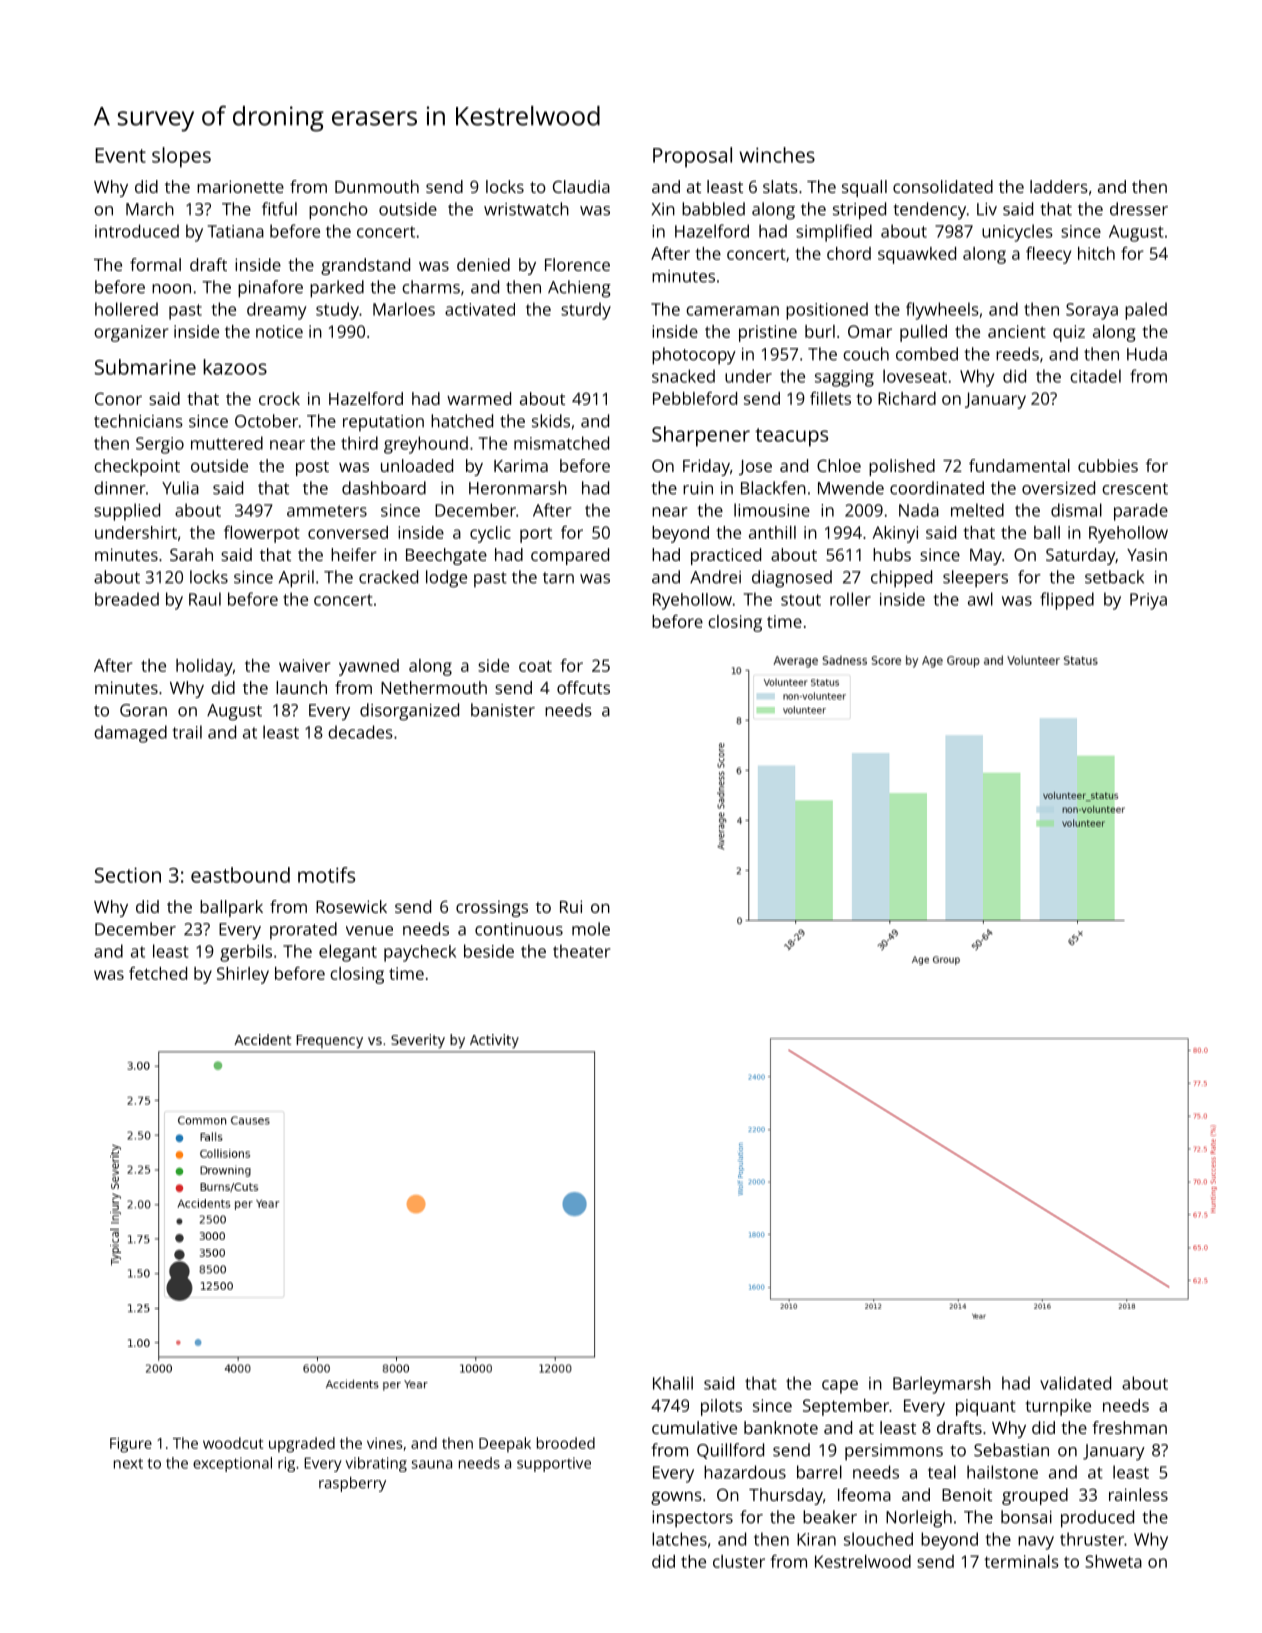 The width and height of the screenshot is (1262, 1633). What do you see at coordinates (1148, 601) in the screenshot?
I see `Priya` at bounding box center [1148, 601].
